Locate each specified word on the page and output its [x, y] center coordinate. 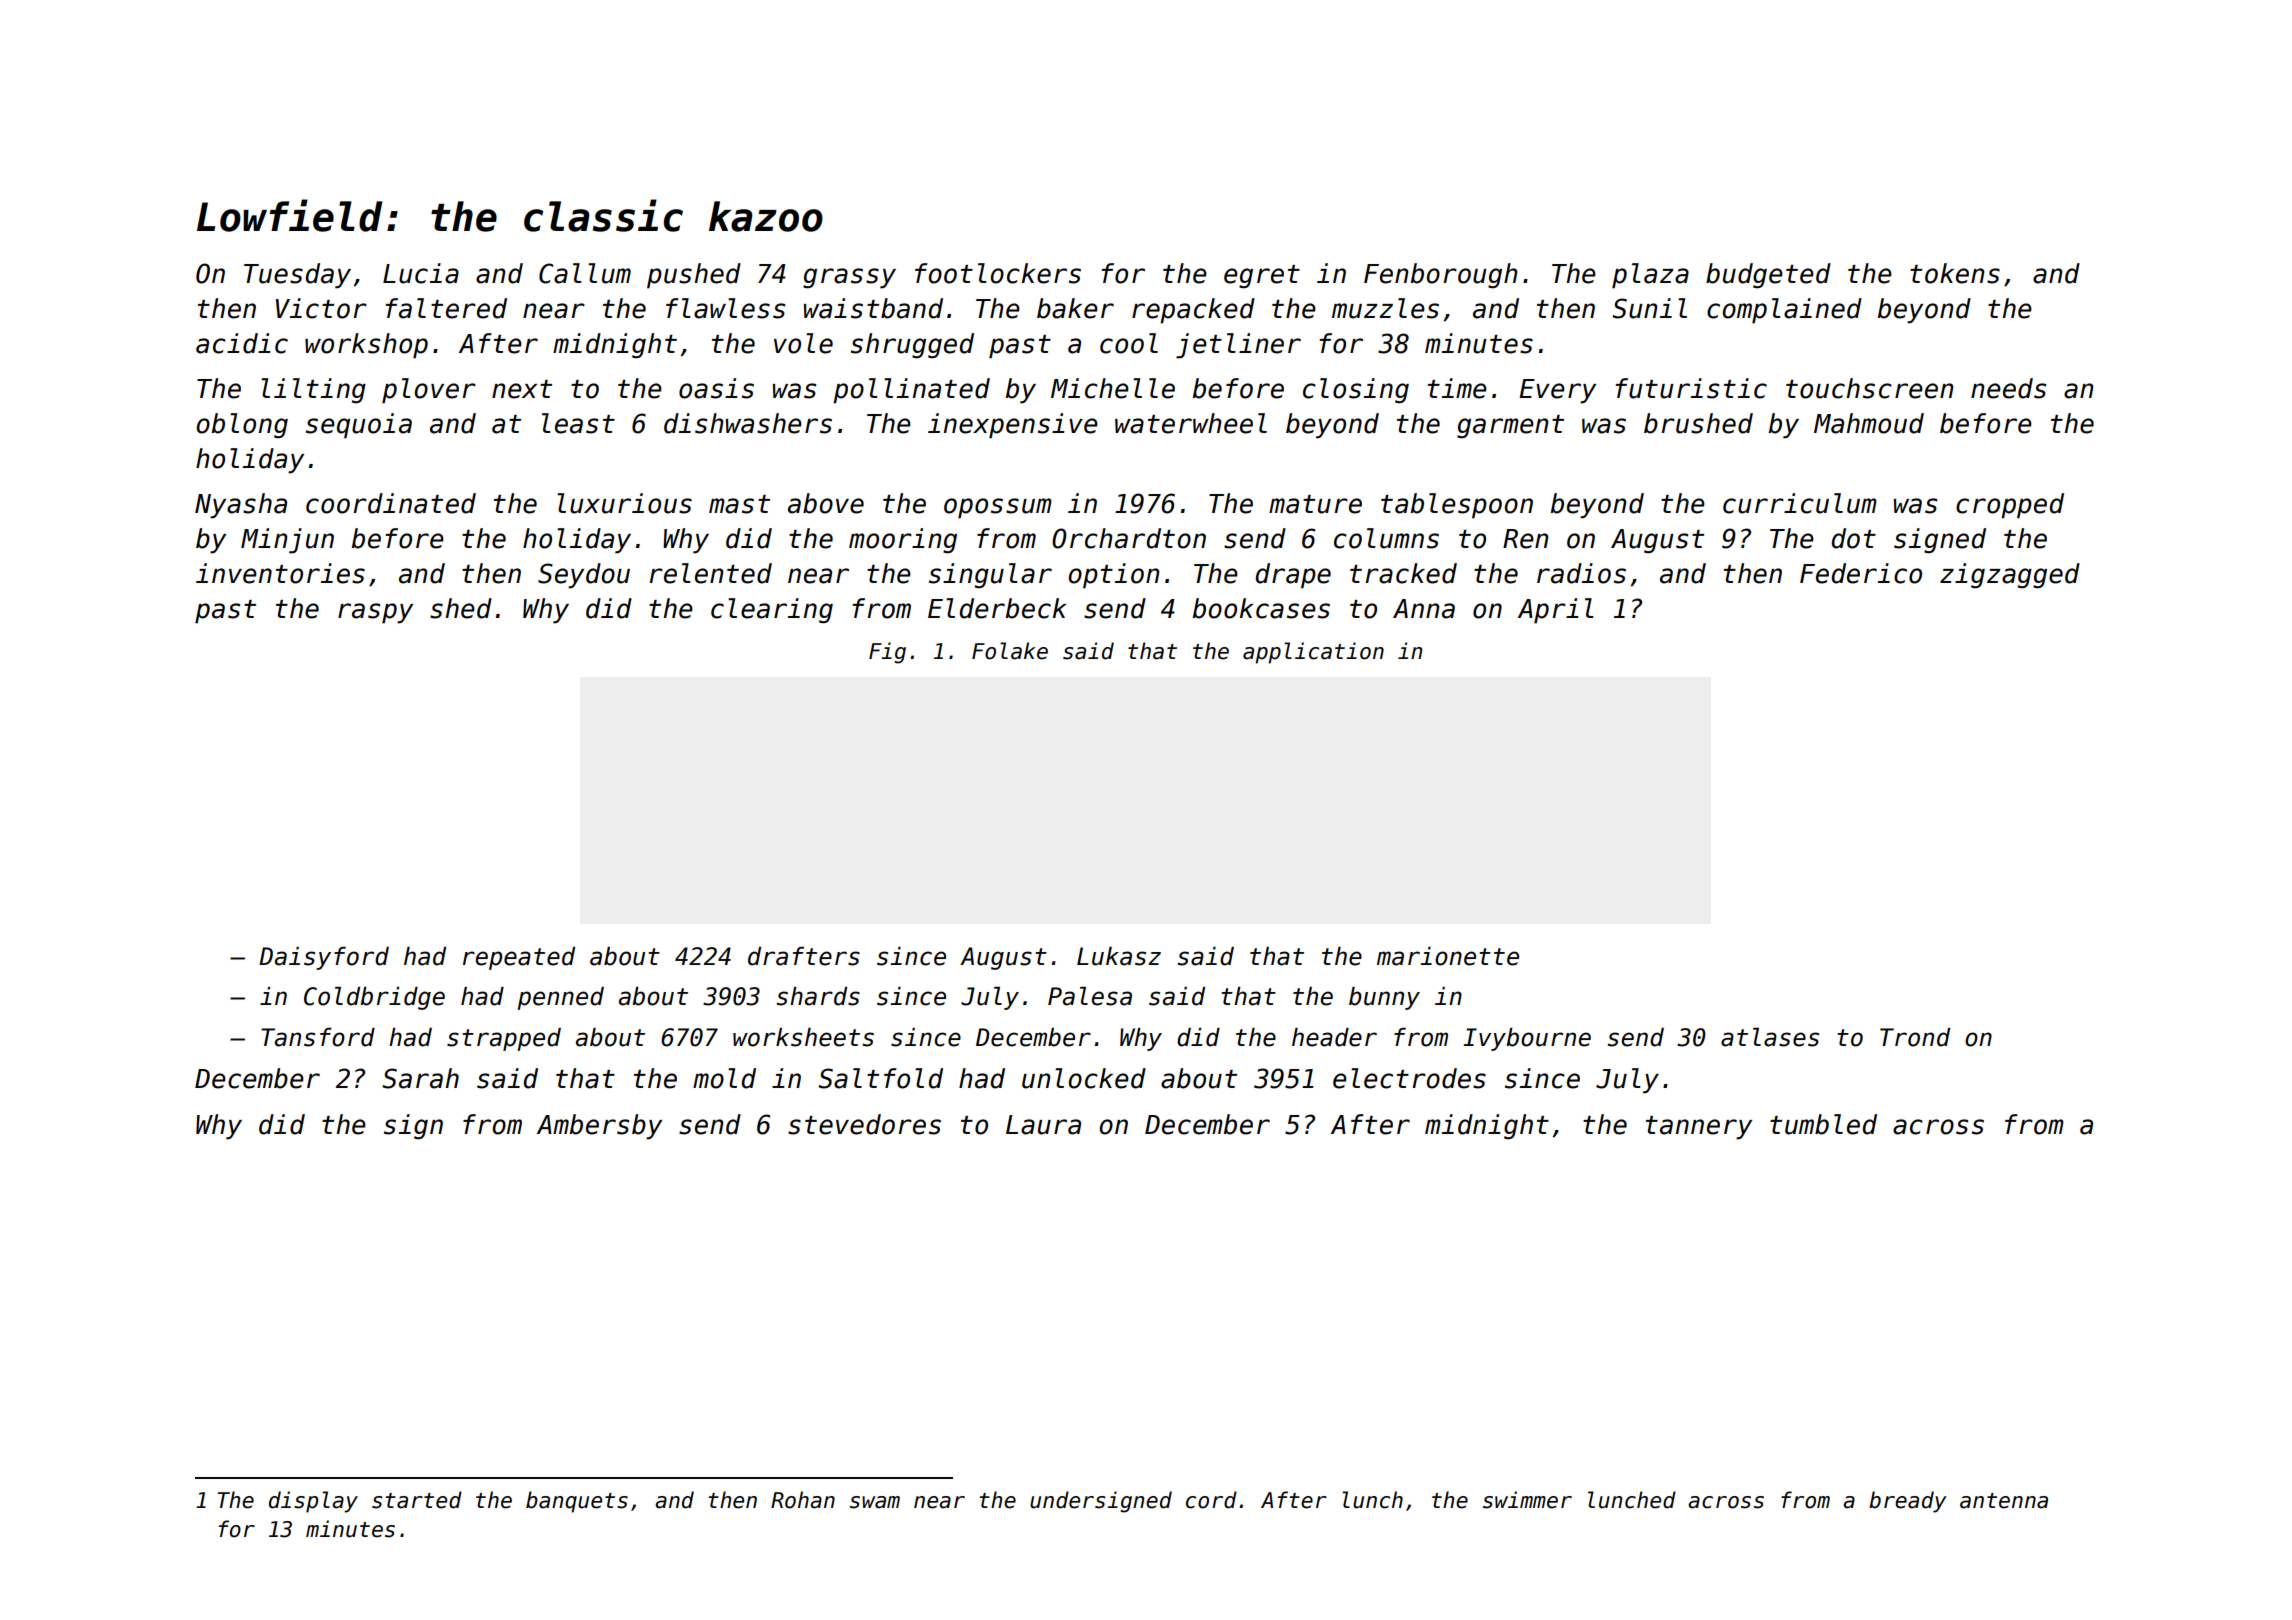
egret [1262, 277]
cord [1211, 1500]
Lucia [421, 273]
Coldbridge [374, 998]
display [313, 1502]
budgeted [1768, 276]
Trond [1915, 1037]
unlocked [1084, 1078]
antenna [2004, 1501]
